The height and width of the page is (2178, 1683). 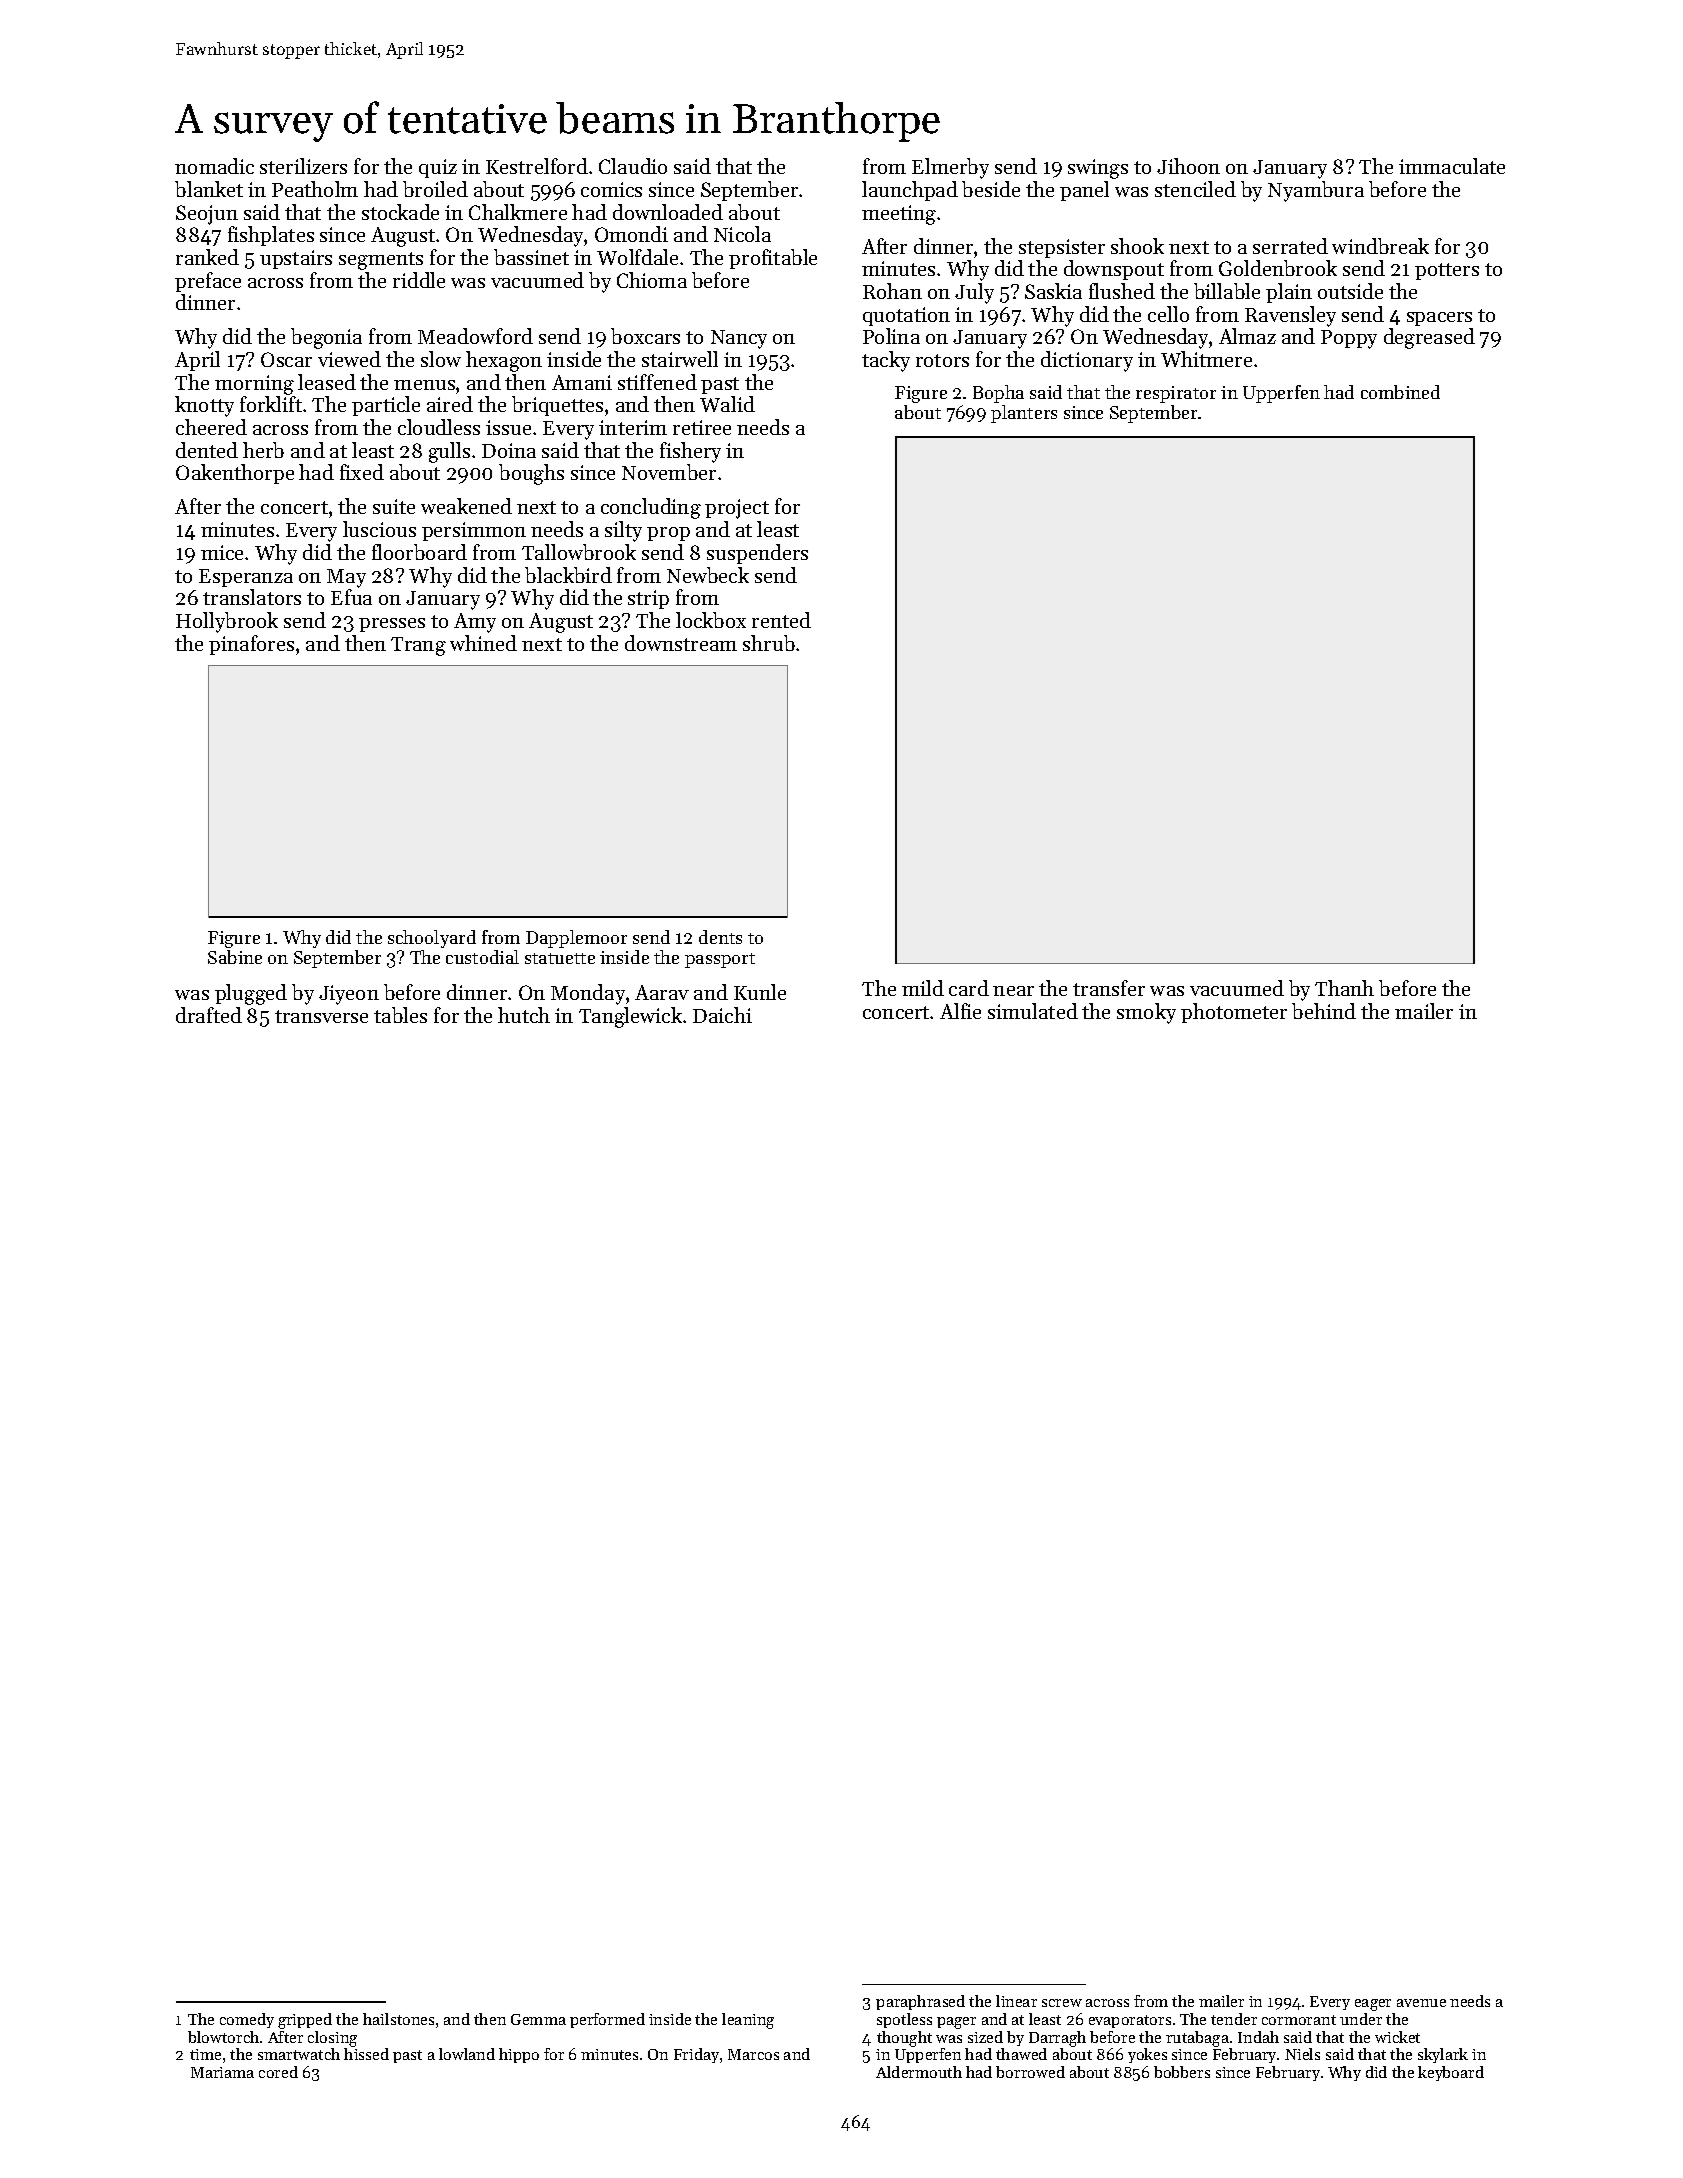 I want to click on screw, so click(x=1062, y=2003).
